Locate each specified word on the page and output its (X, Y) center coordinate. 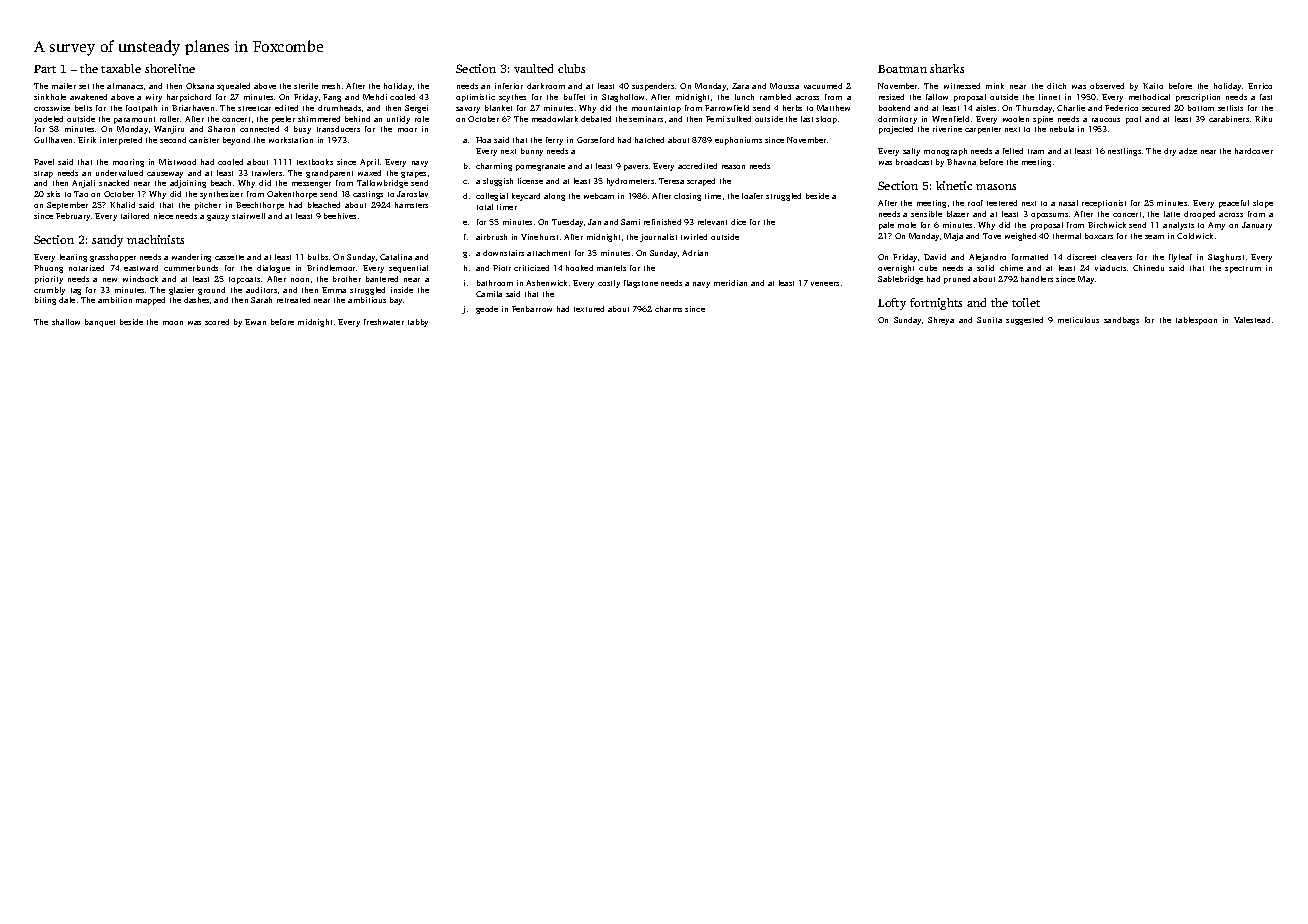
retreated (293, 300)
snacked (114, 183)
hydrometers (630, 182)
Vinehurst (539, 237)
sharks (947, 68)
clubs (571, 68)
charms (668, 309)
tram (1036, 151)
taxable (121, 68)
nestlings (1124, 152)
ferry (554, 141)
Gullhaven (53, 140)
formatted (1030, 257)
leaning (73, 258)
